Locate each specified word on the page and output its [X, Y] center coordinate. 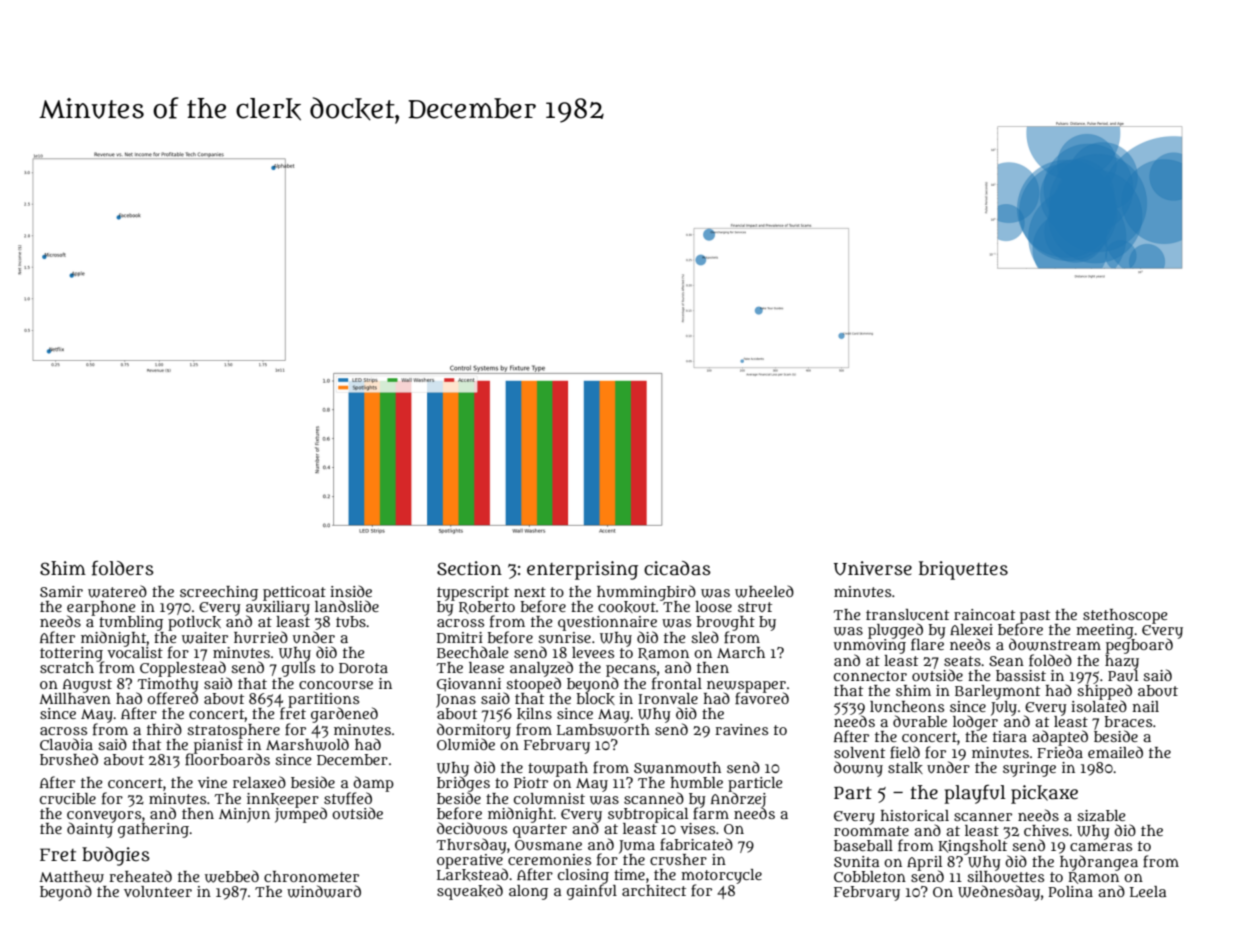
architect [654, 890]
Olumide [466, 744]
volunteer [158, 891]
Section [469, 568]
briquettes [963, 570]
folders [123, 568]
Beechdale [472, 652]
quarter [540, 831]
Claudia [66, 744]
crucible [68, 798]
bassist [1021, 675]
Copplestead [183, 669]
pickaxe [1044, 794]
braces [1128, 721]
